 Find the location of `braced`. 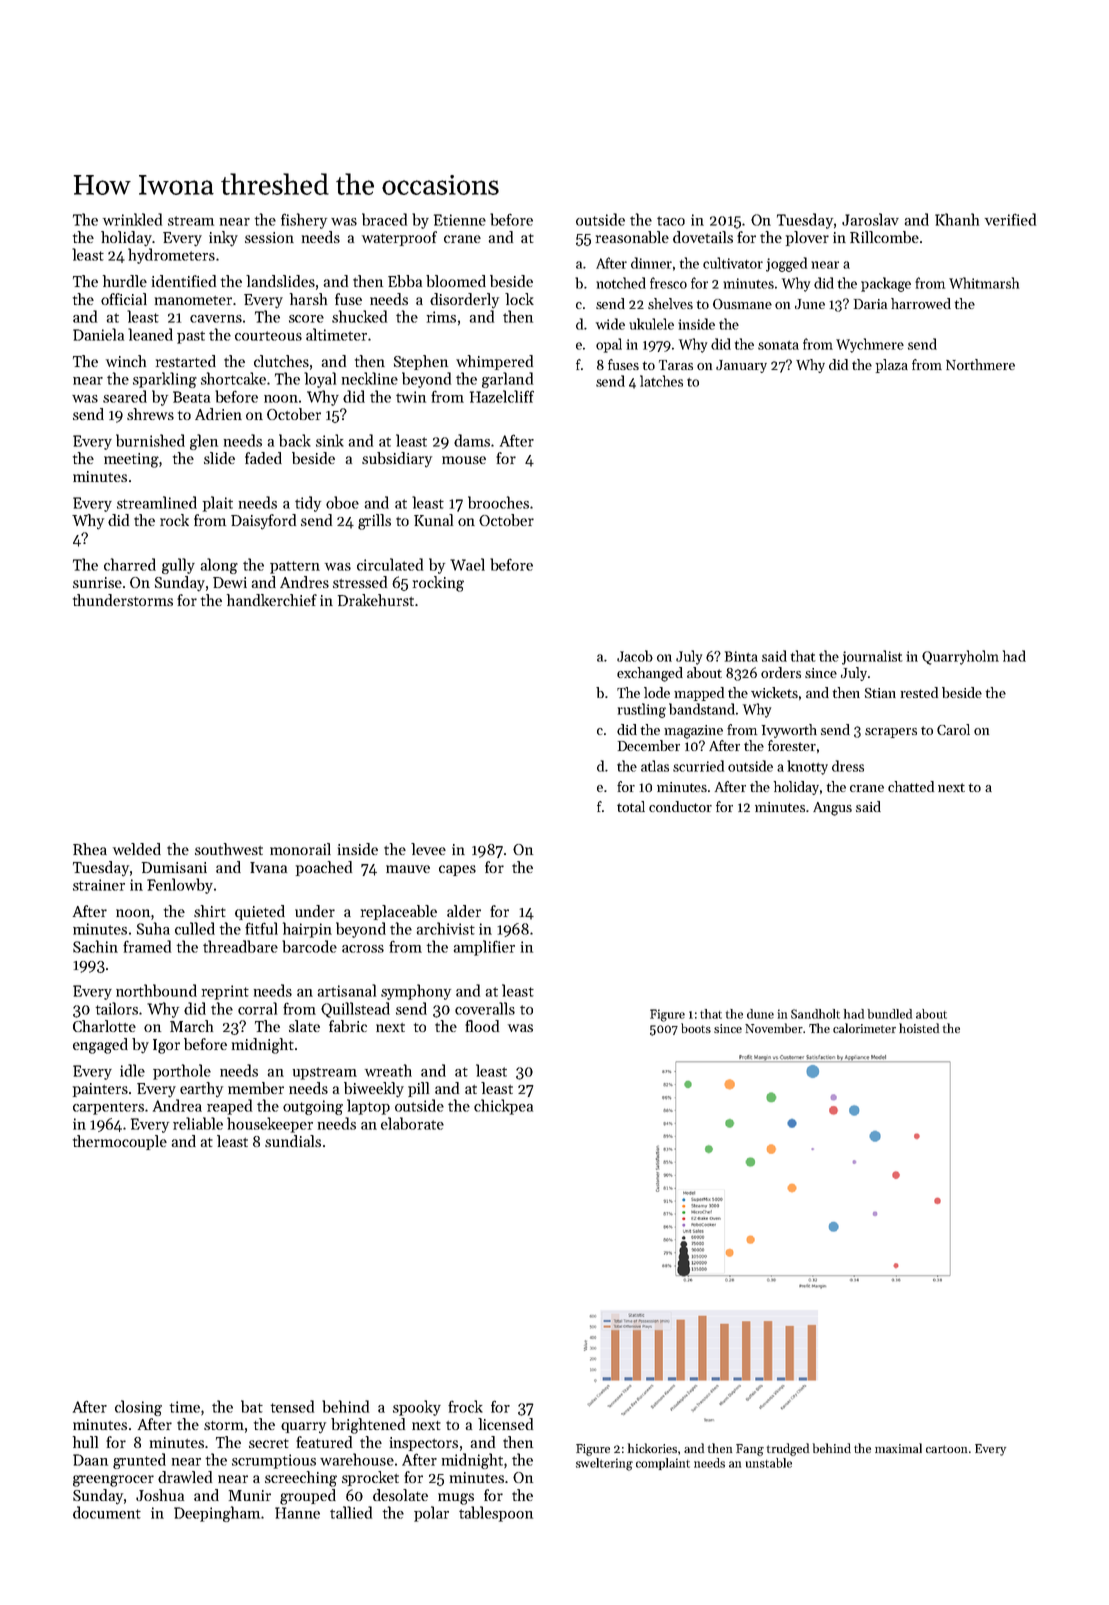

braced is located at coordinates (384, 219).
